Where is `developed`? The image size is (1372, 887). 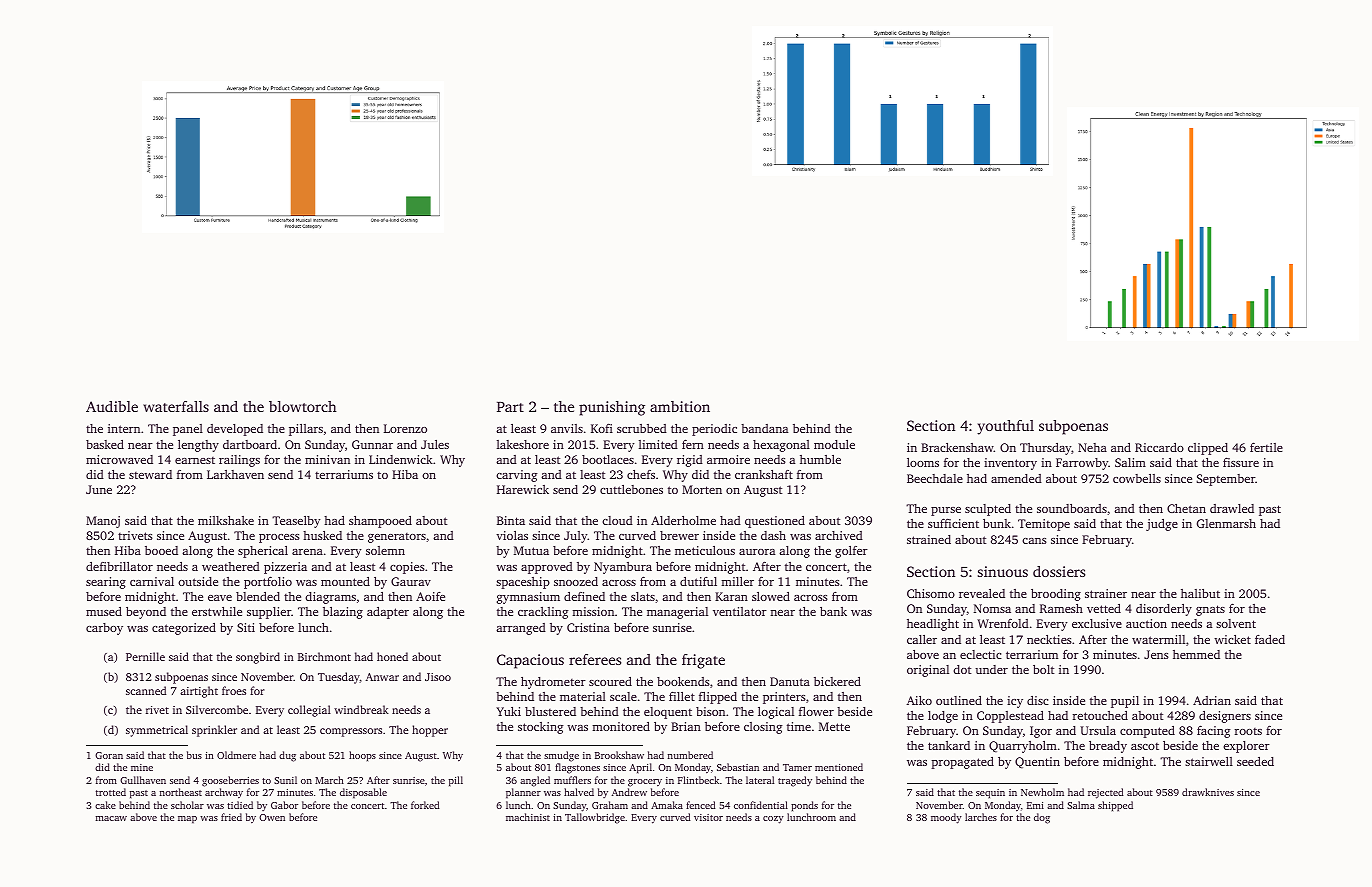 developed is located at coordinates (235, 430).
